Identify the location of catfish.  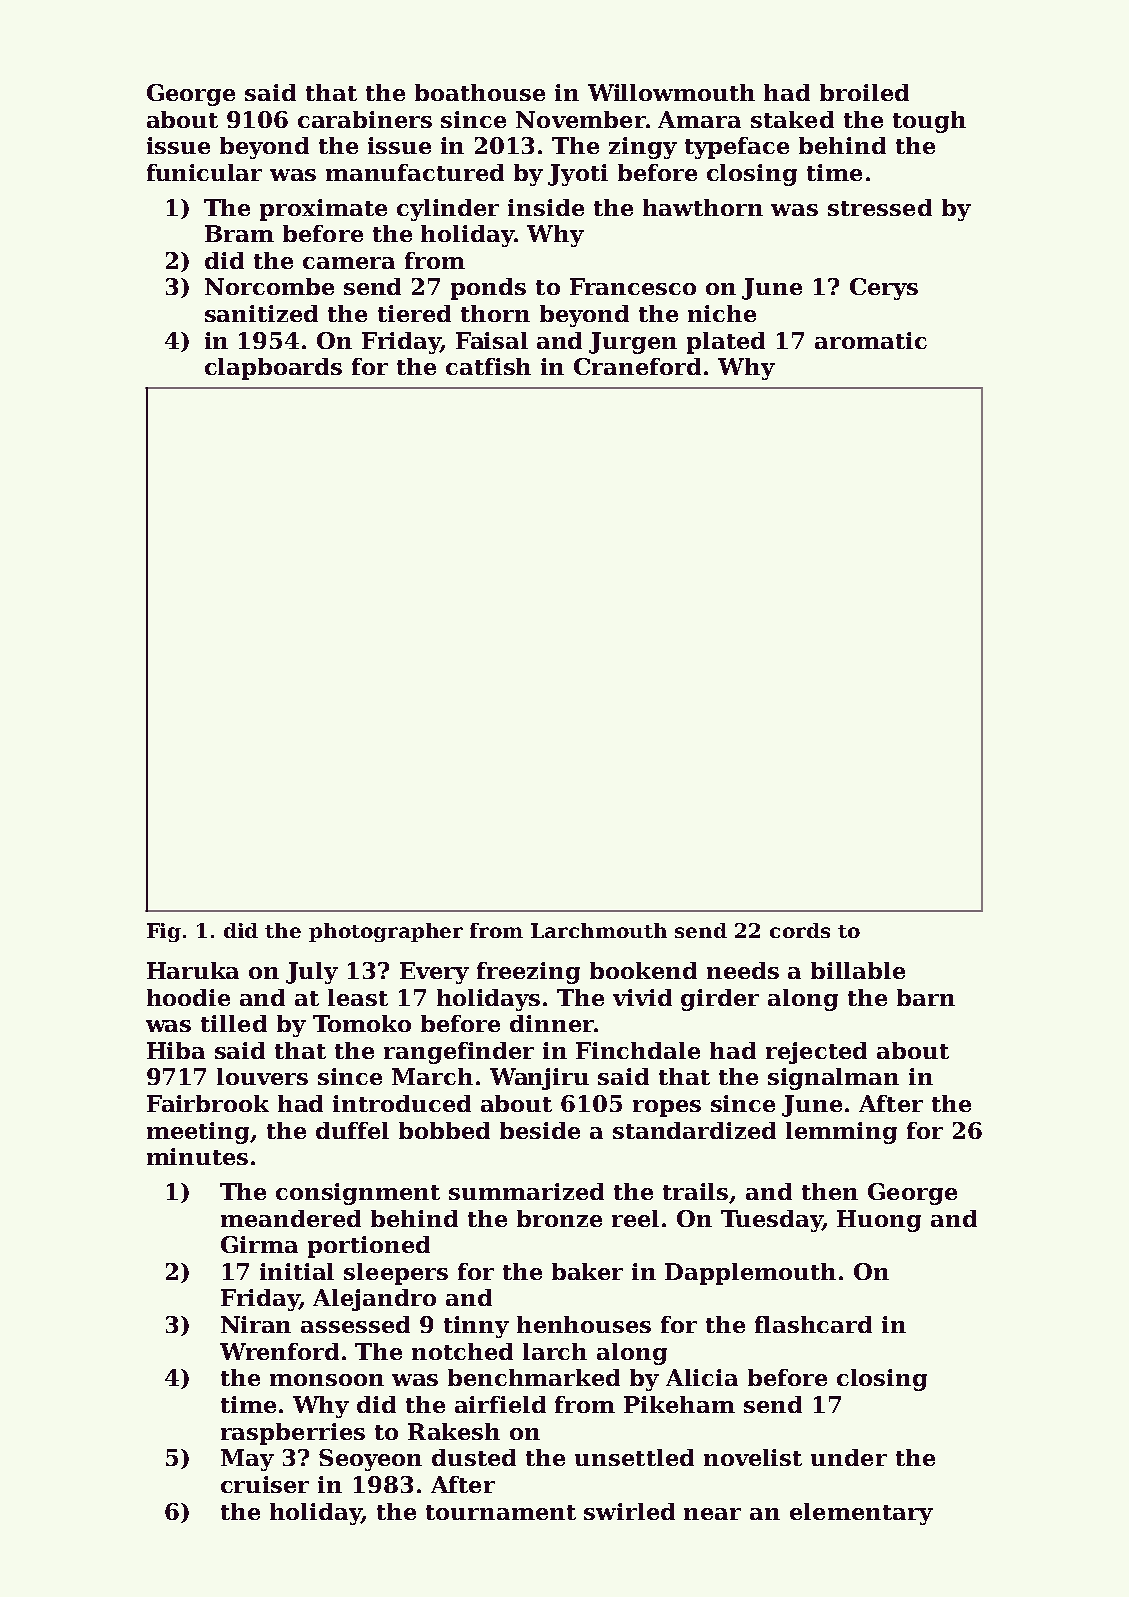
(488, 366).
